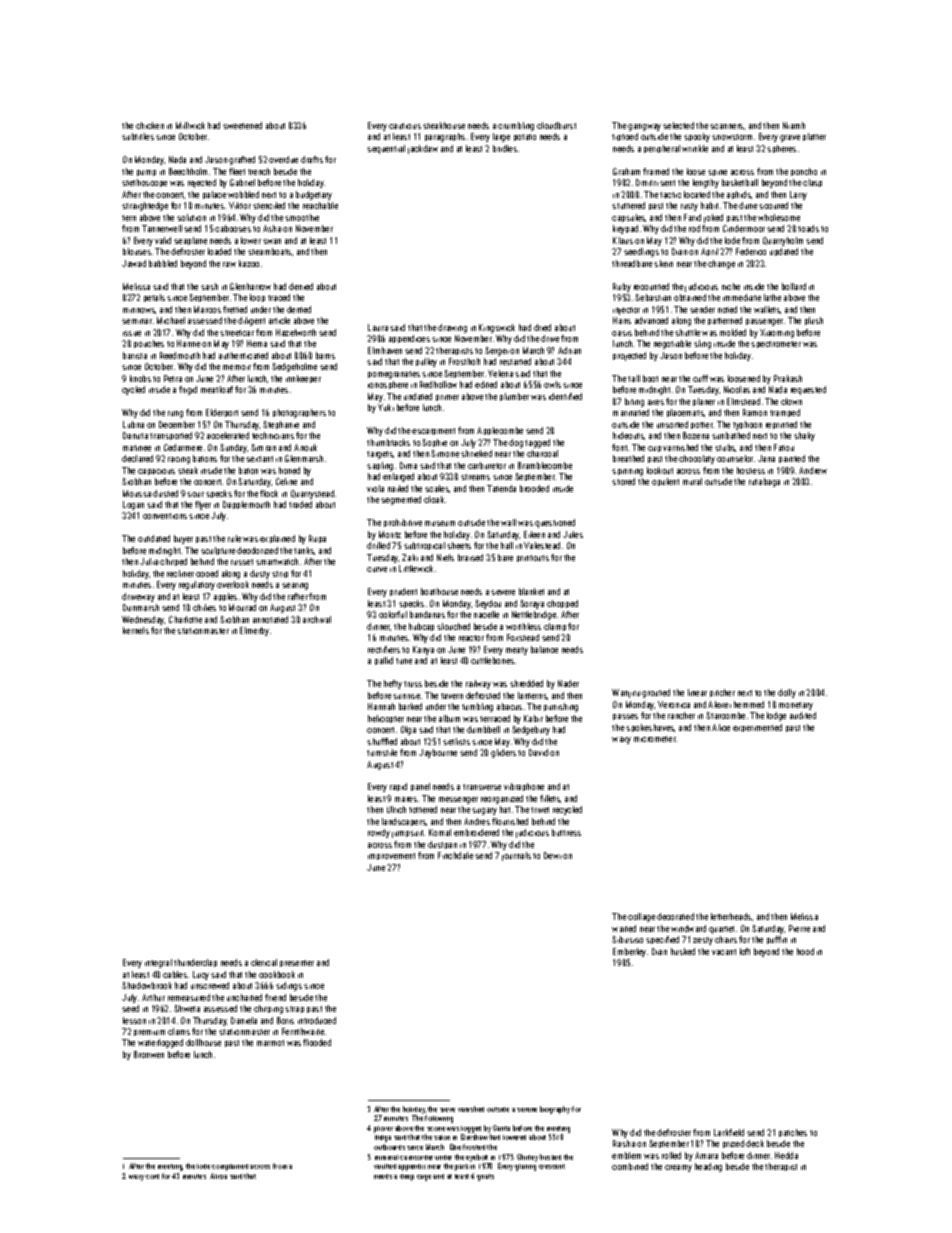 The image size is (952, 1233). I want to click on cuff, so click(700, 378).
